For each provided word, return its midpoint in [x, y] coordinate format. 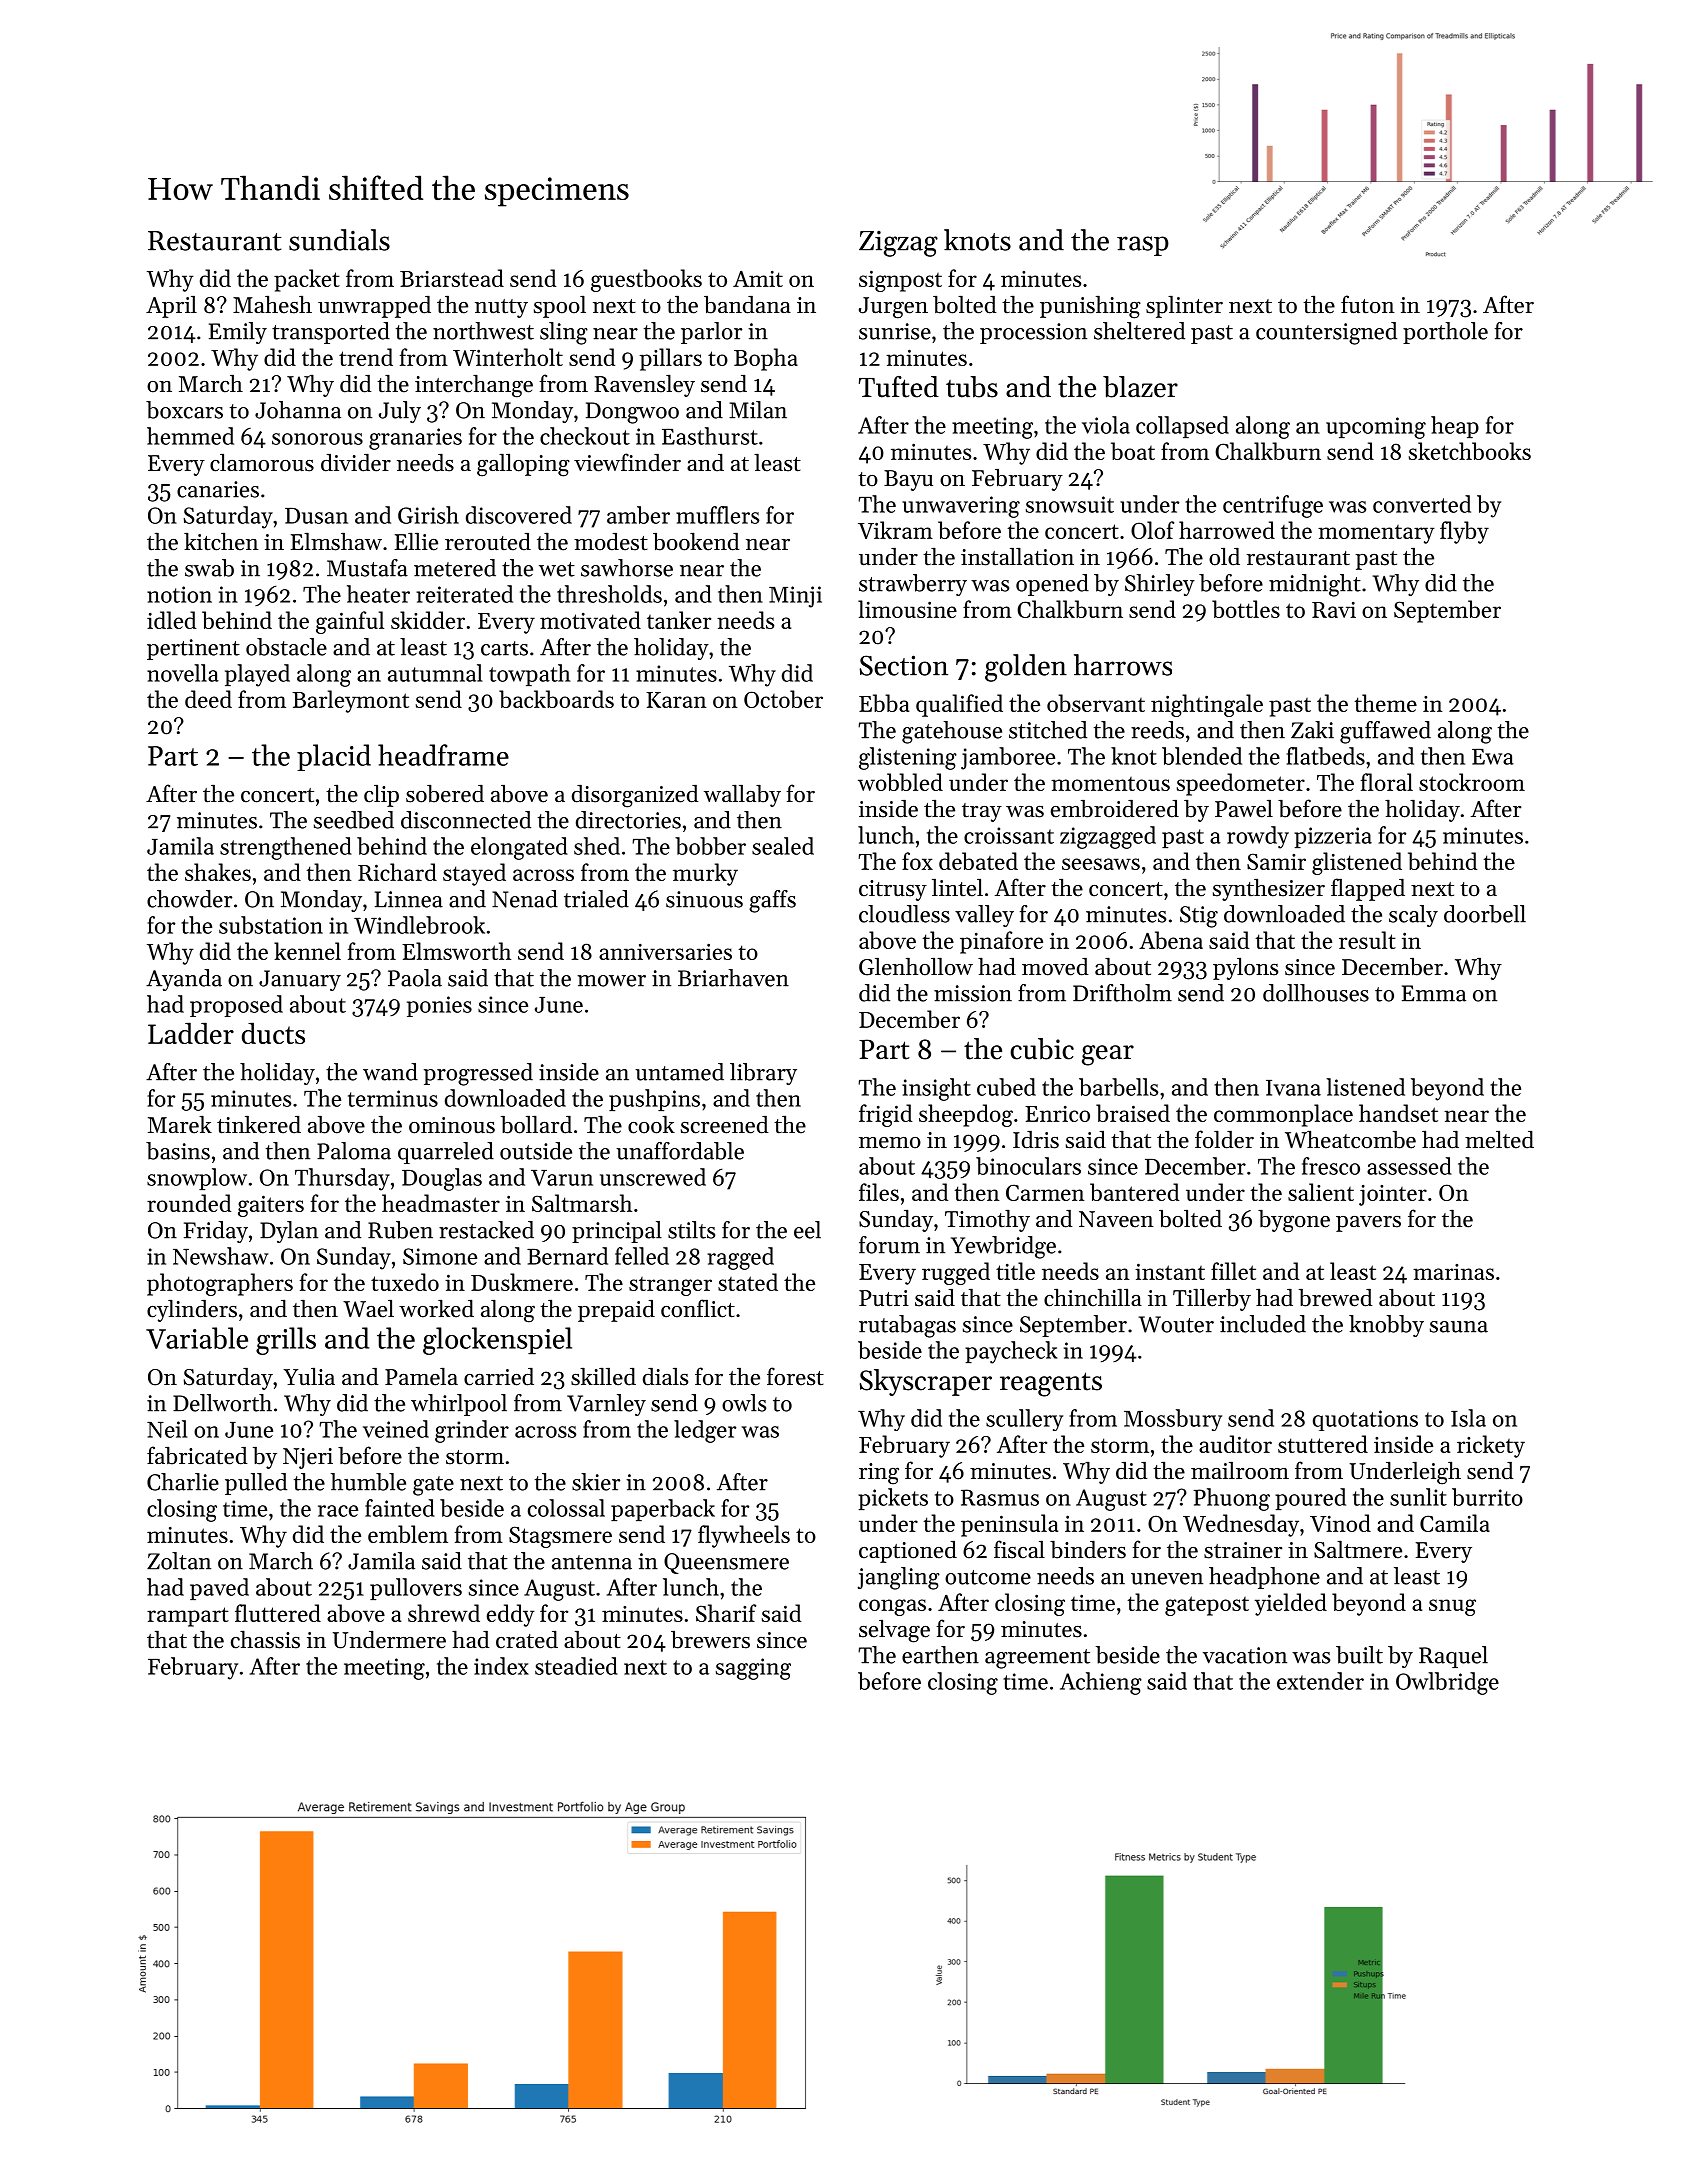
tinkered [259, 1124]
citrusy [893, 890]
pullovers [416, 1589]
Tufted [899, 387]
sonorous [317, 439]
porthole [1445, 333]
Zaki [1312, 730]
